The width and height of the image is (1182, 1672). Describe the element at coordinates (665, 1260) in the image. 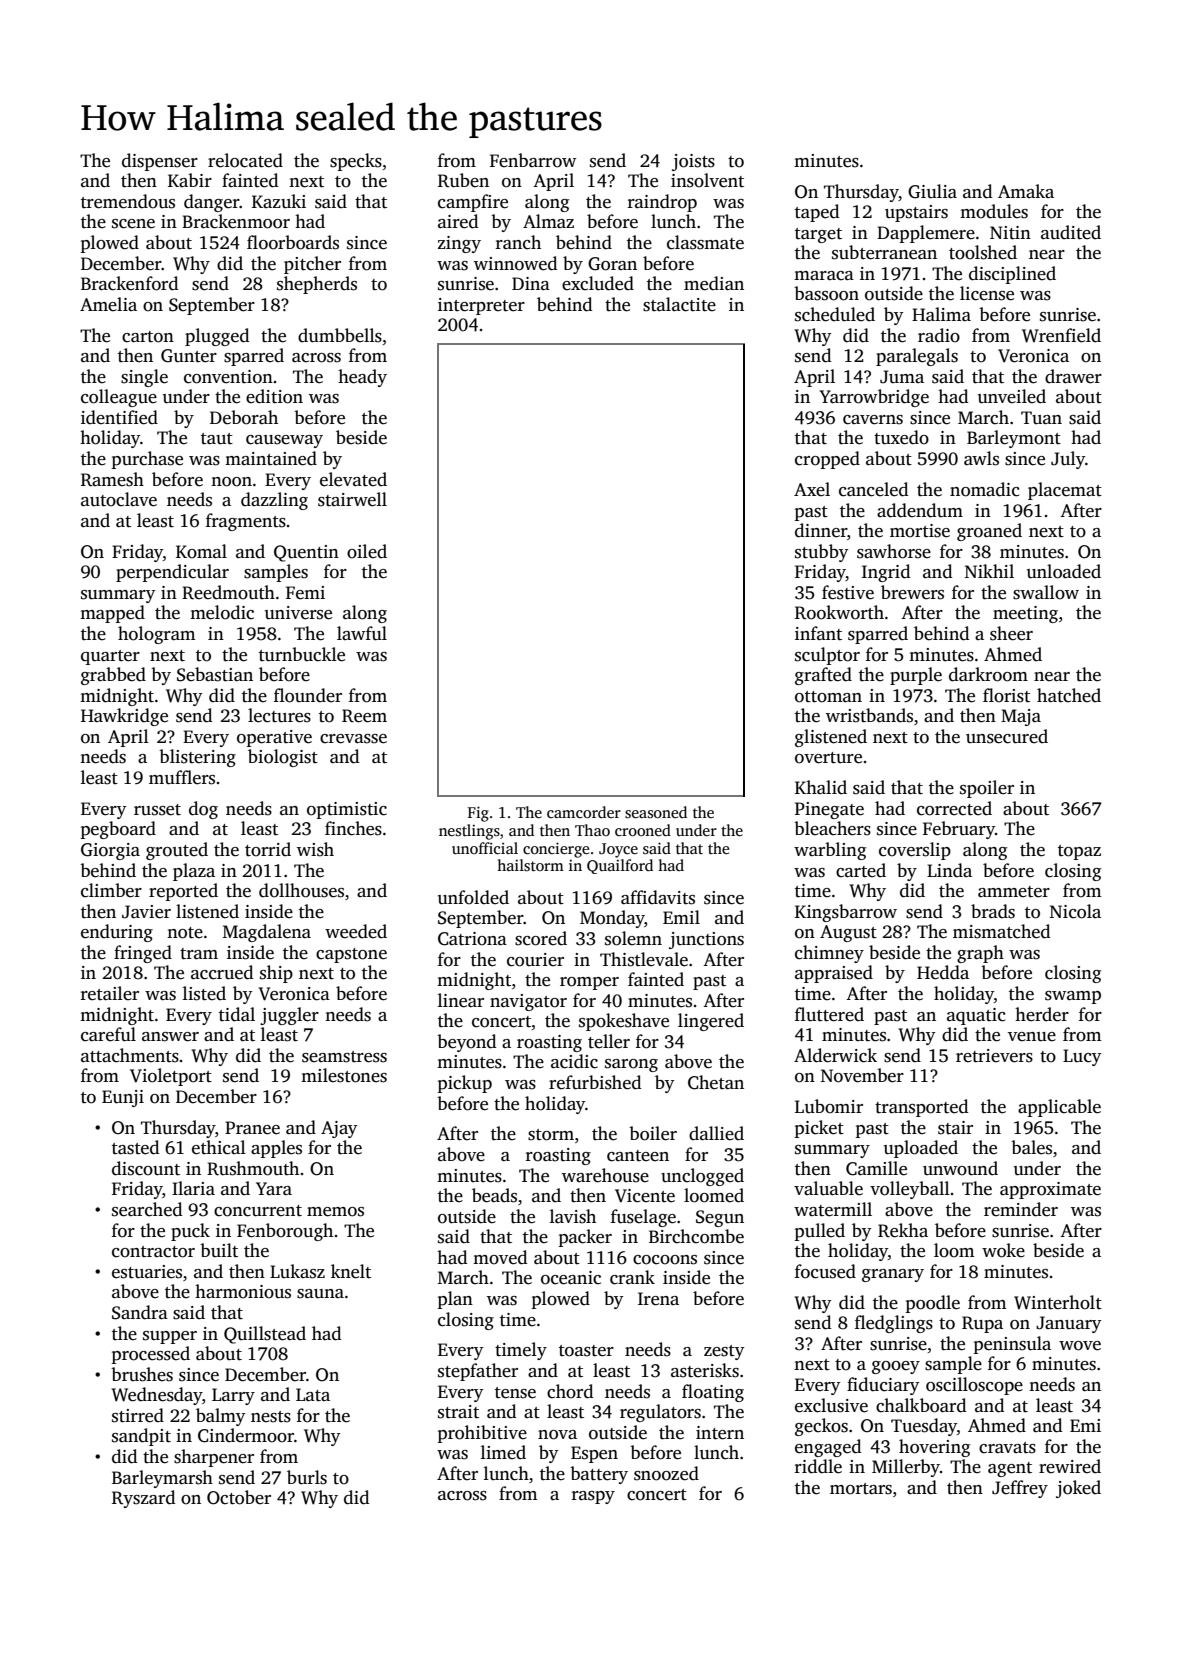

I see `cocoons` at that location.
